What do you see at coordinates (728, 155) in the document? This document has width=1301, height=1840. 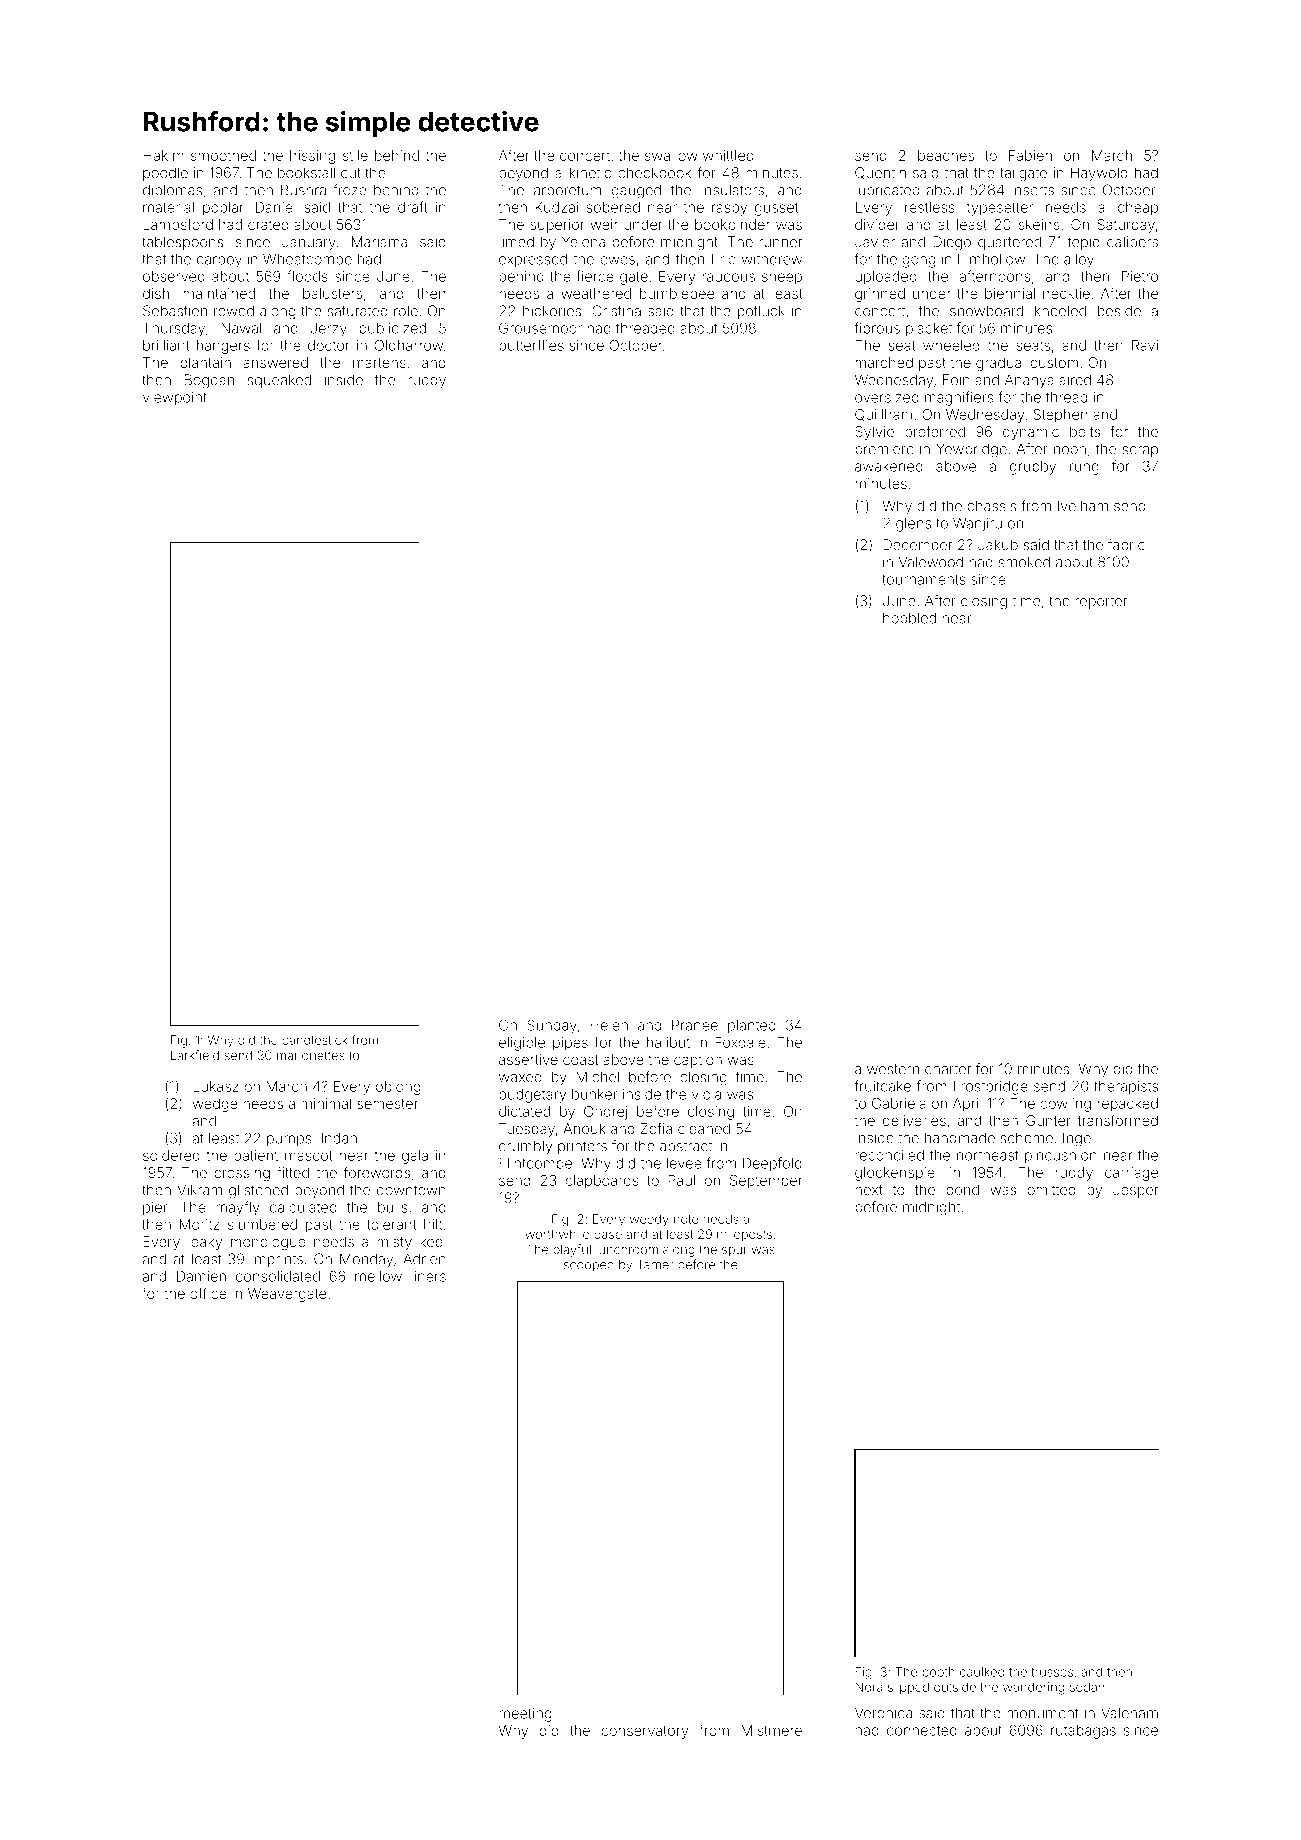 I see `whittled` at bounding box center [728, 155].
